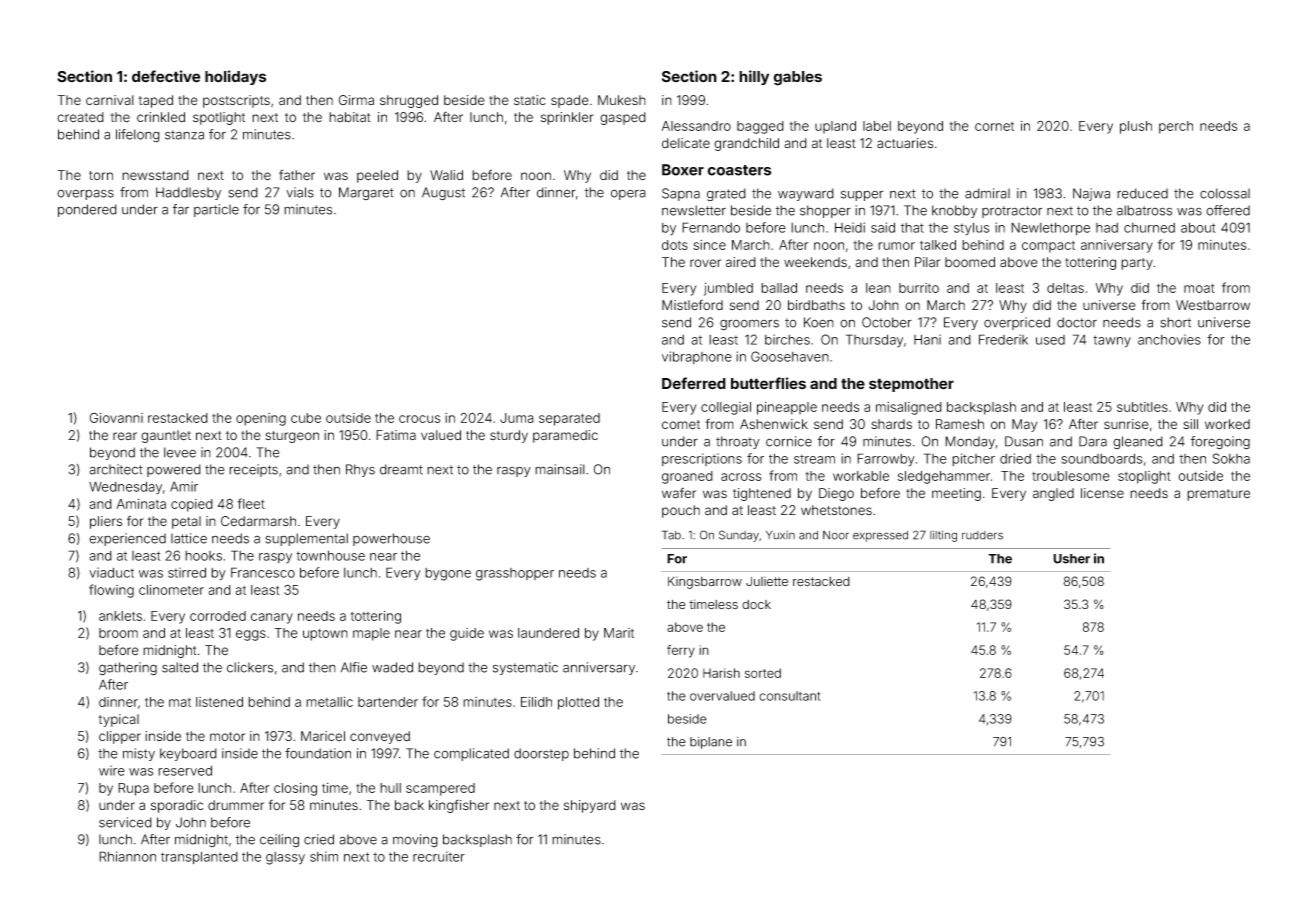 The width and height of the screenshot is (1308, 924). Describe the element at coordinates (1176, 127) in the screenshot. I see `perch` at that location.
